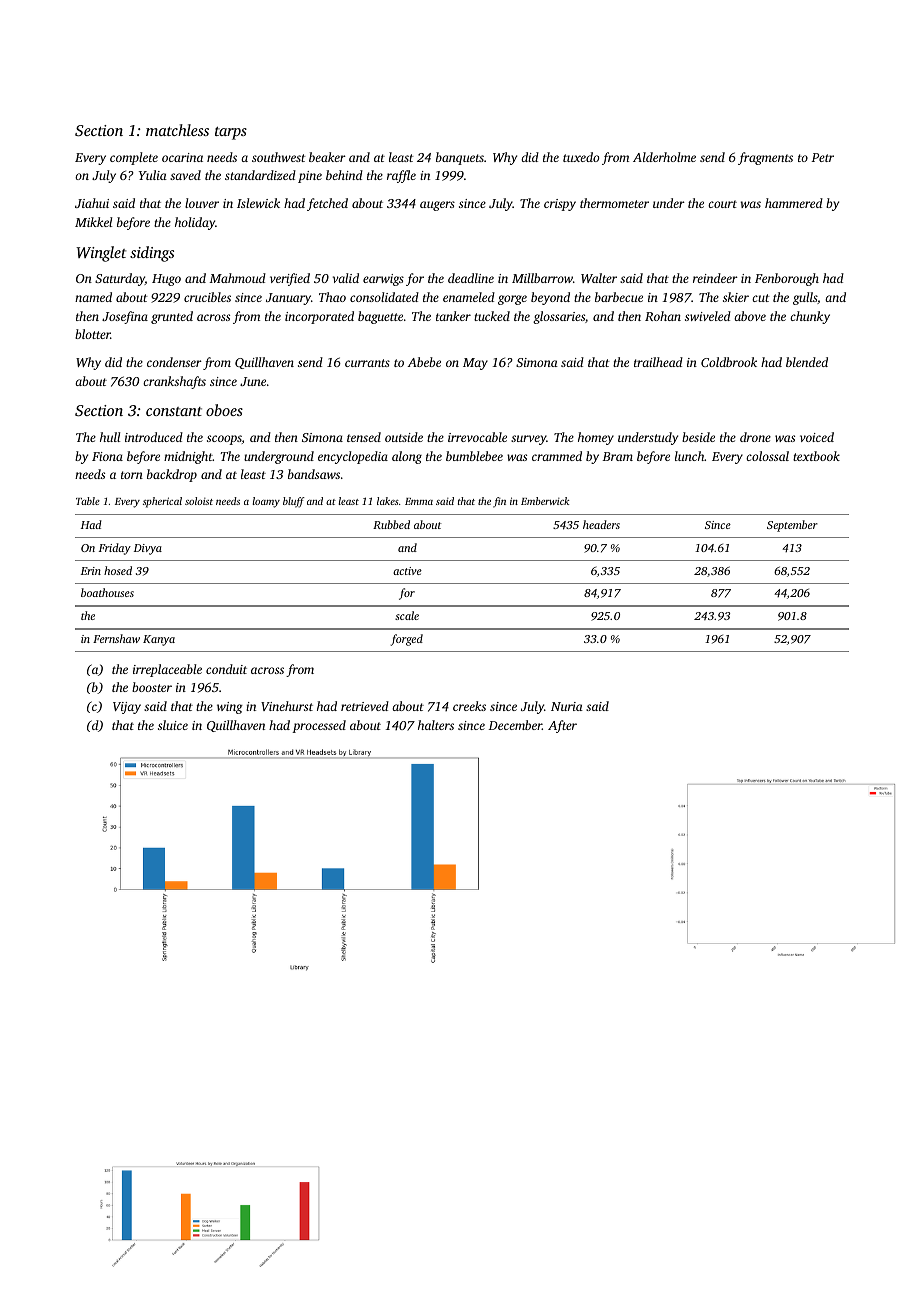 This document has height=1308, width=924. What do you see at coordinates (822, 157) in the document?
I see `Petr` at bounding box center [822, 157].
